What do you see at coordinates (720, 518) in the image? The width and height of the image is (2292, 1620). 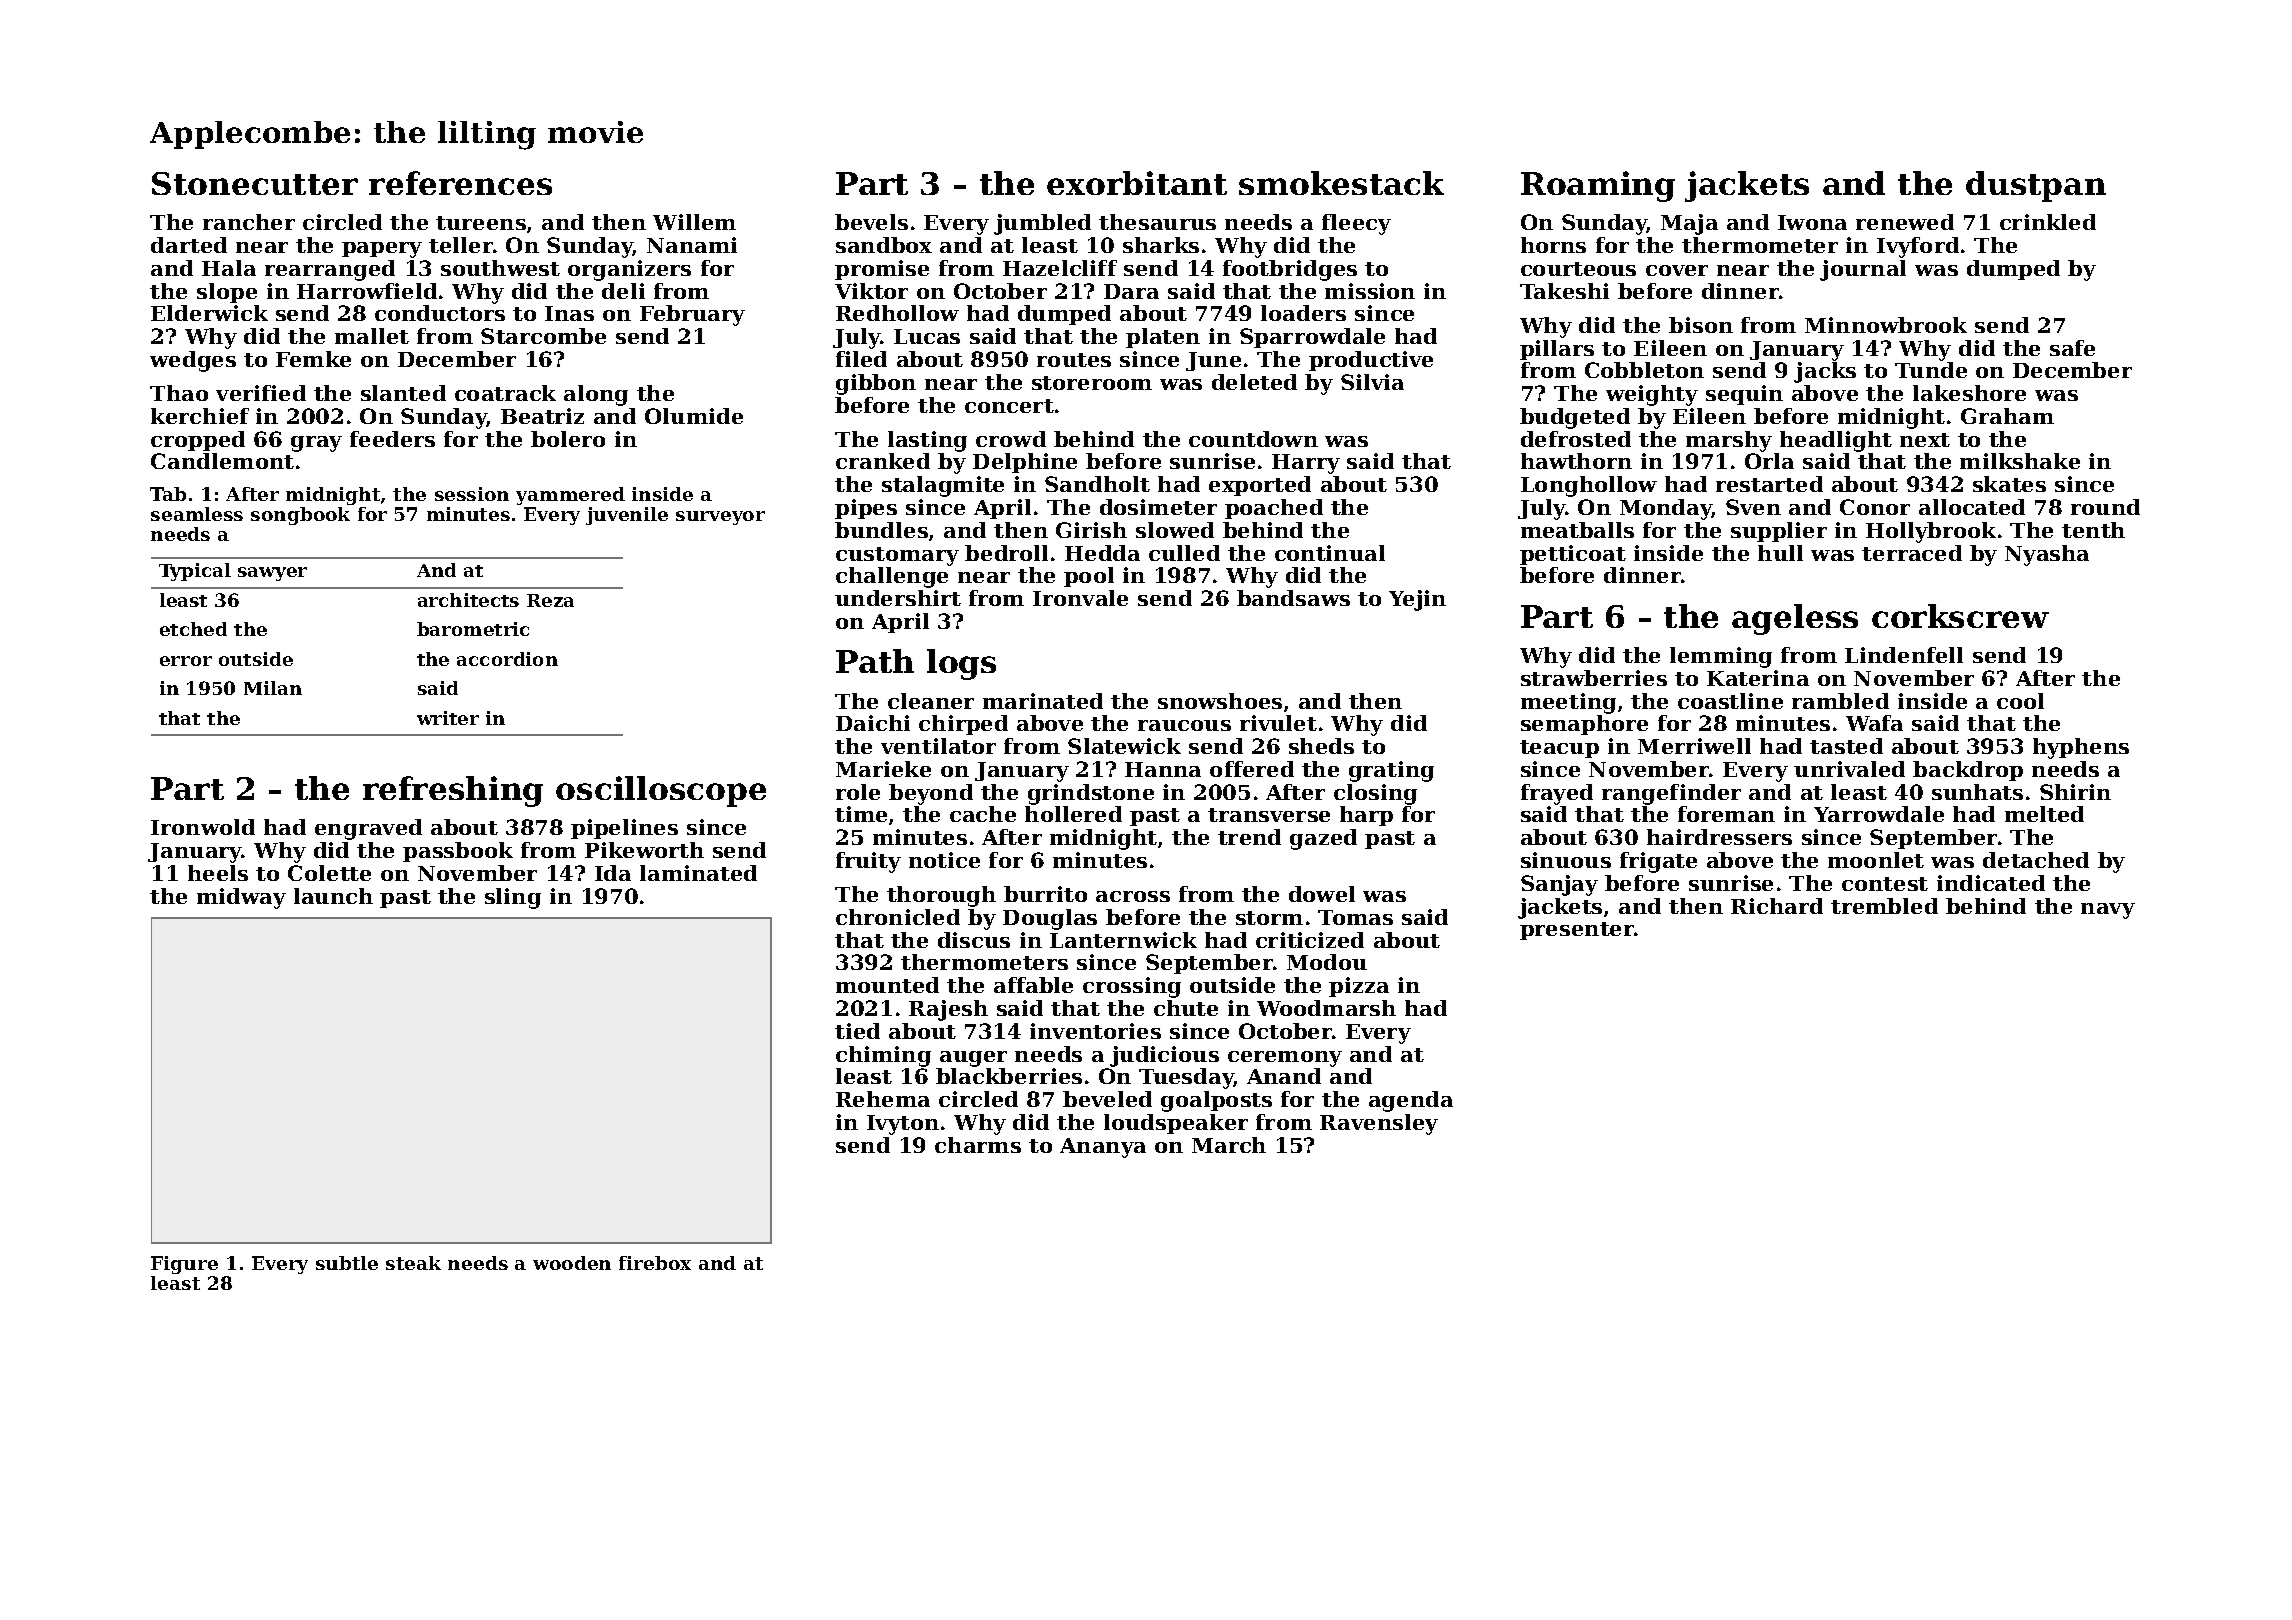 I see `surveyor` at bounding box center [720, 518].
